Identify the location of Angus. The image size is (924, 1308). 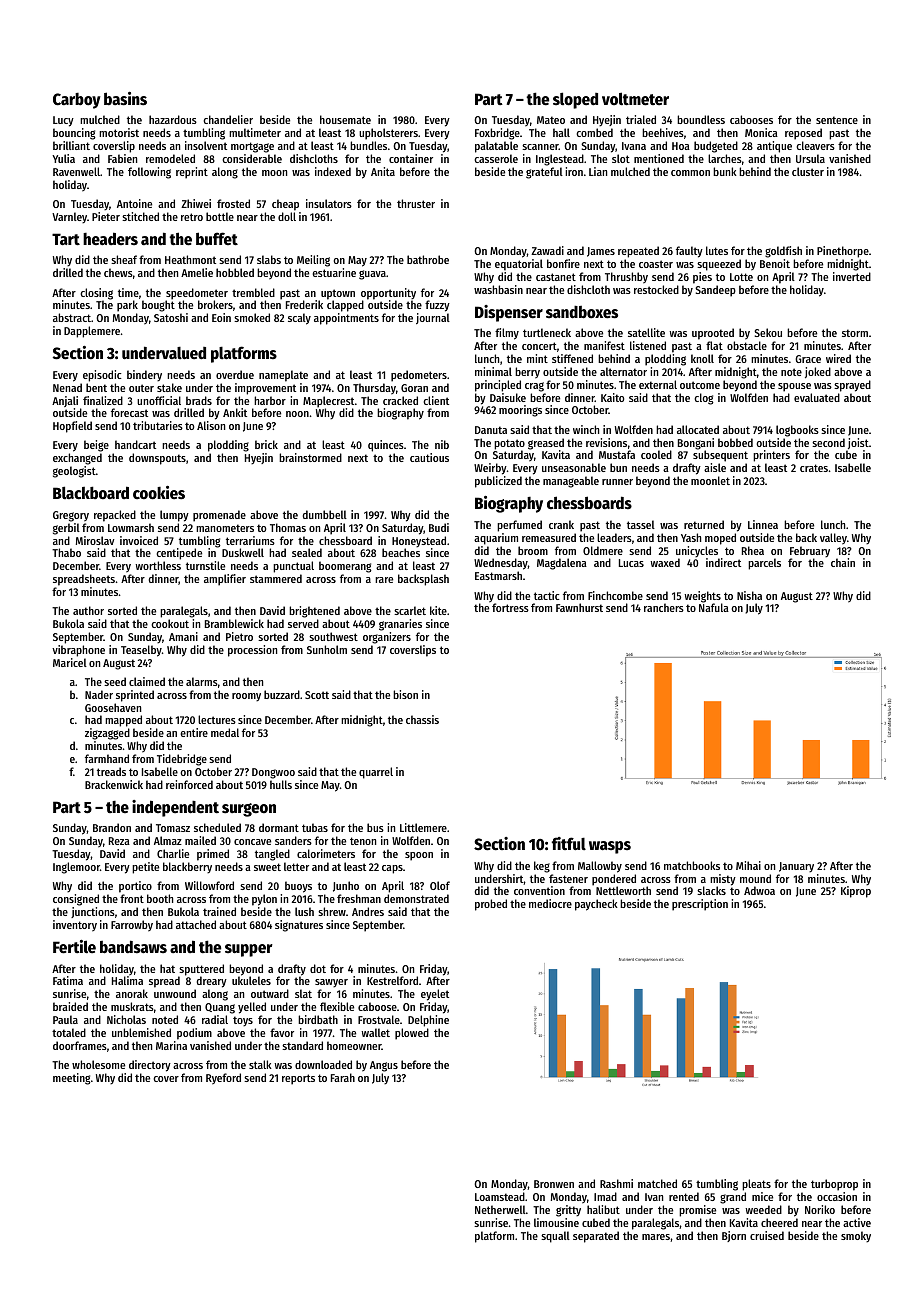
(384, 1066).
